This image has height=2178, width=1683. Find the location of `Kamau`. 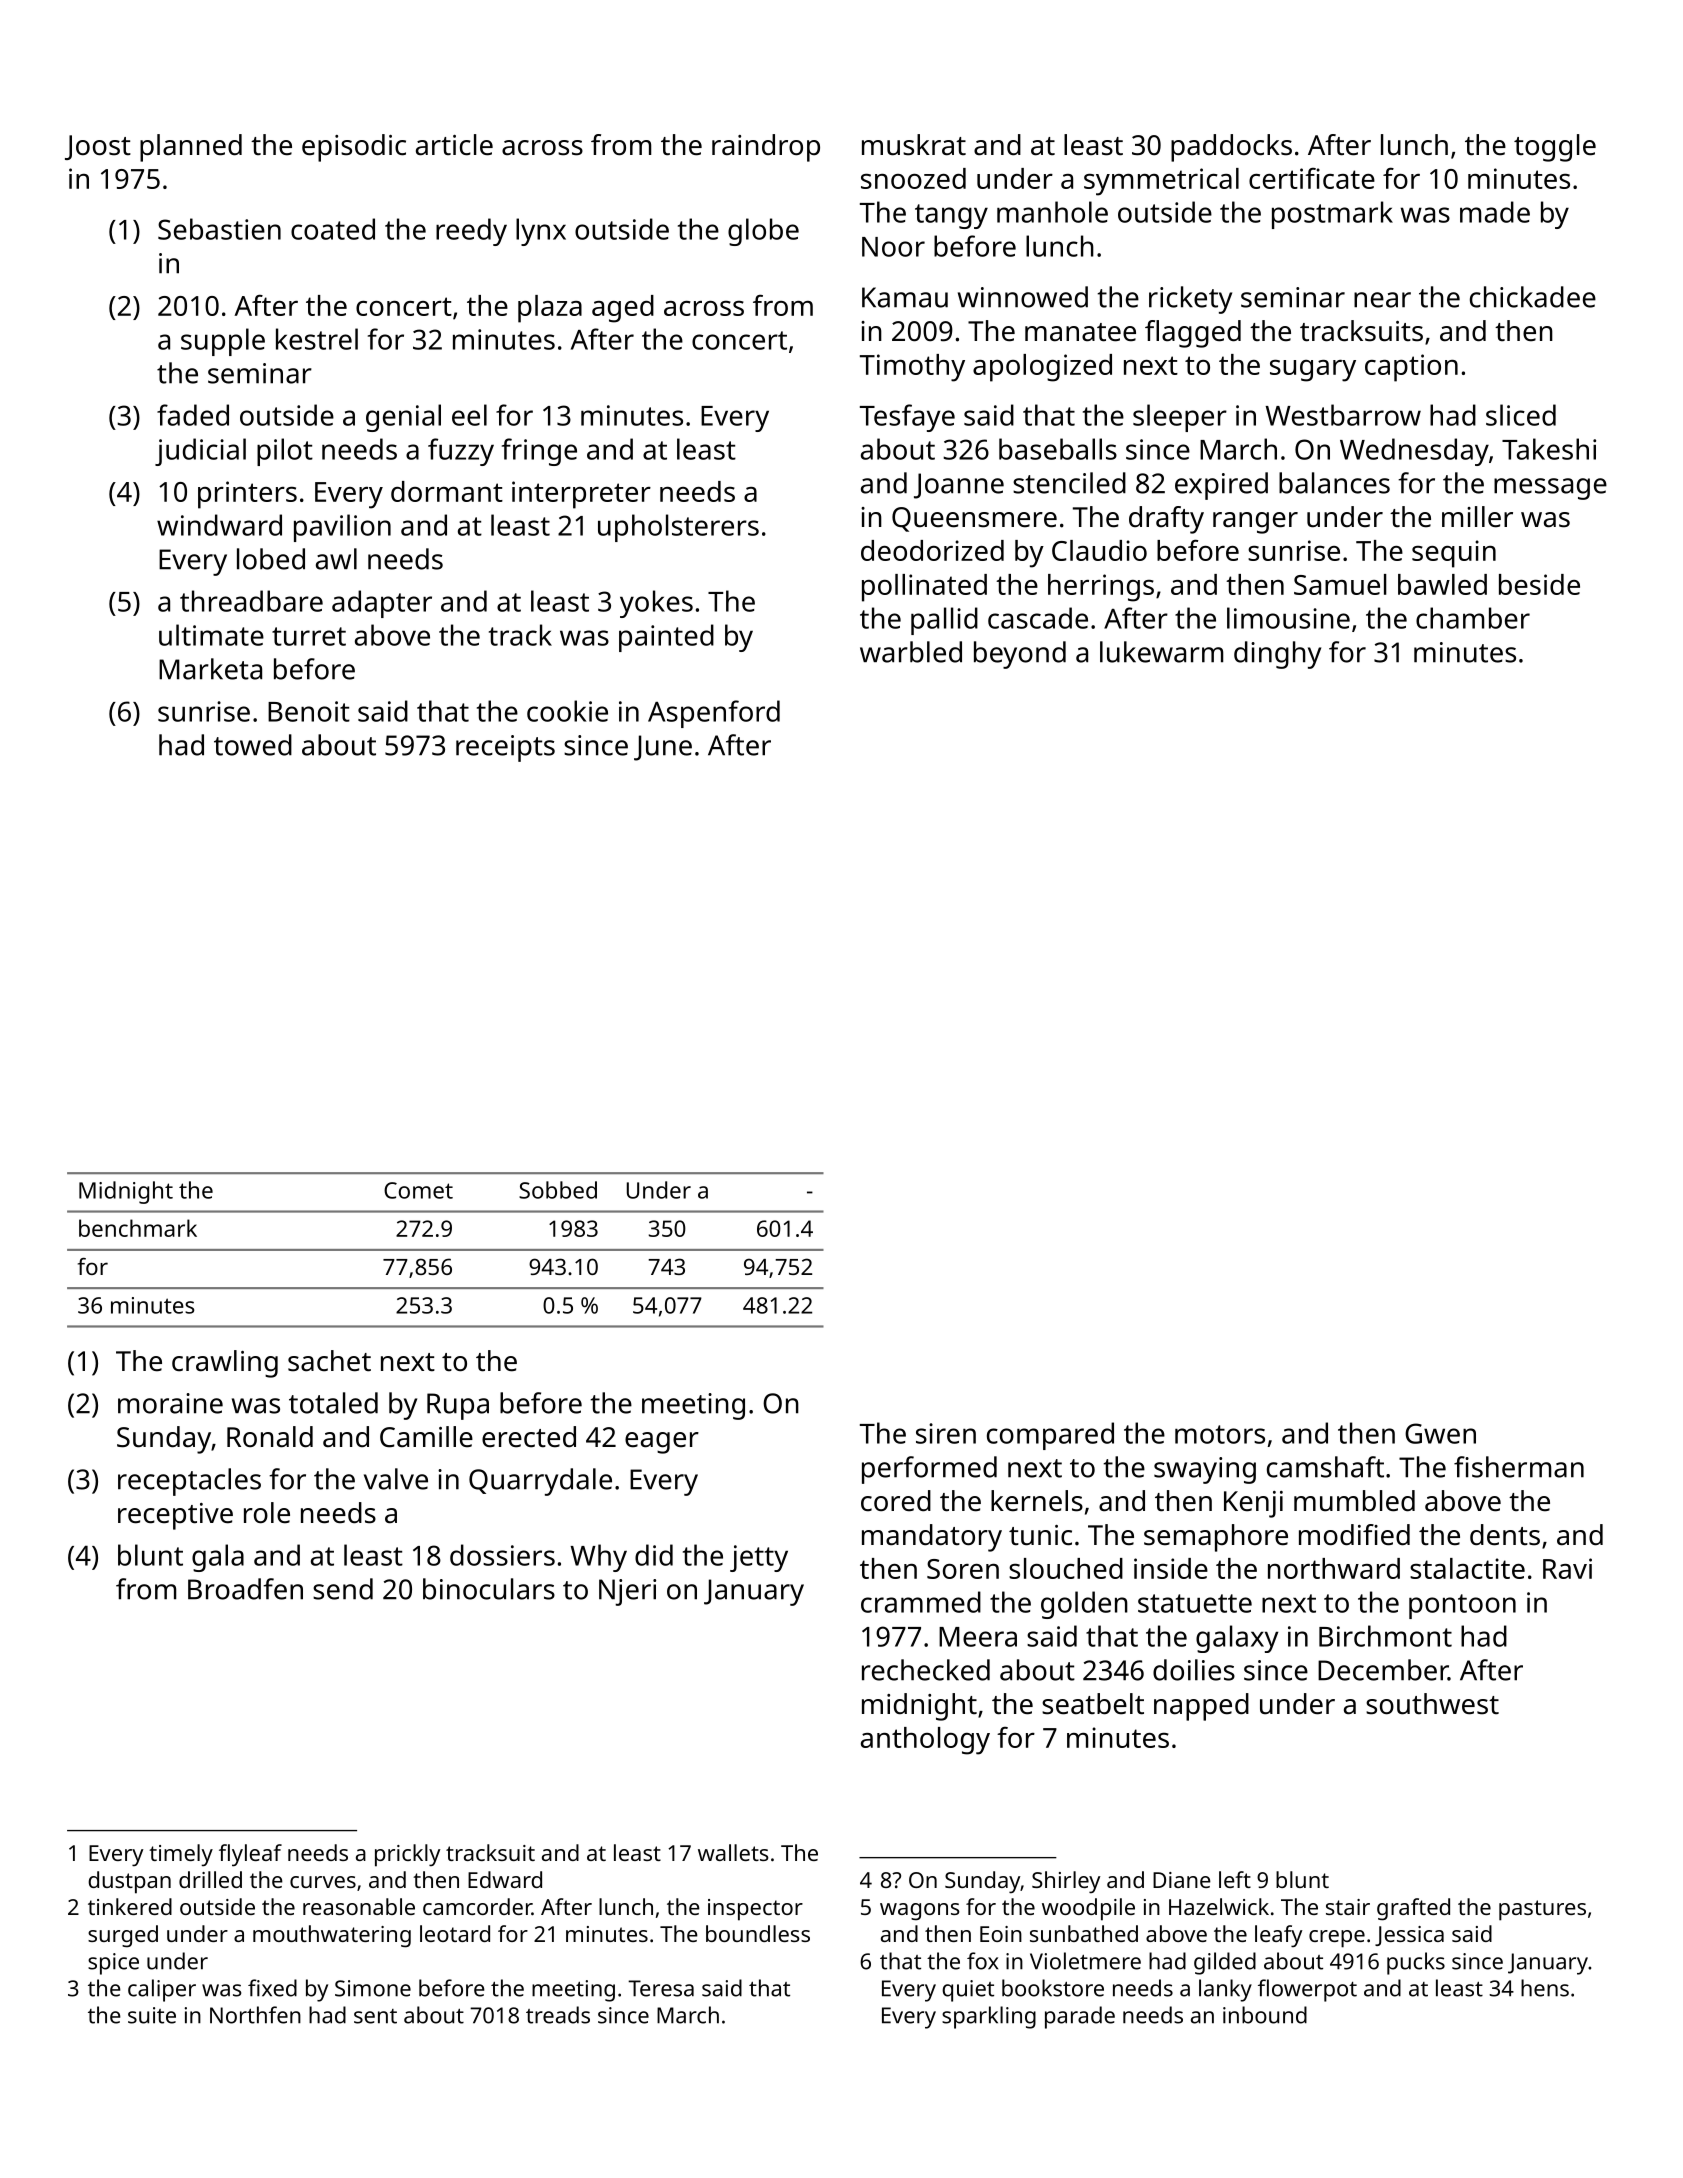

Kamau is located at coordinates (905, 297).
